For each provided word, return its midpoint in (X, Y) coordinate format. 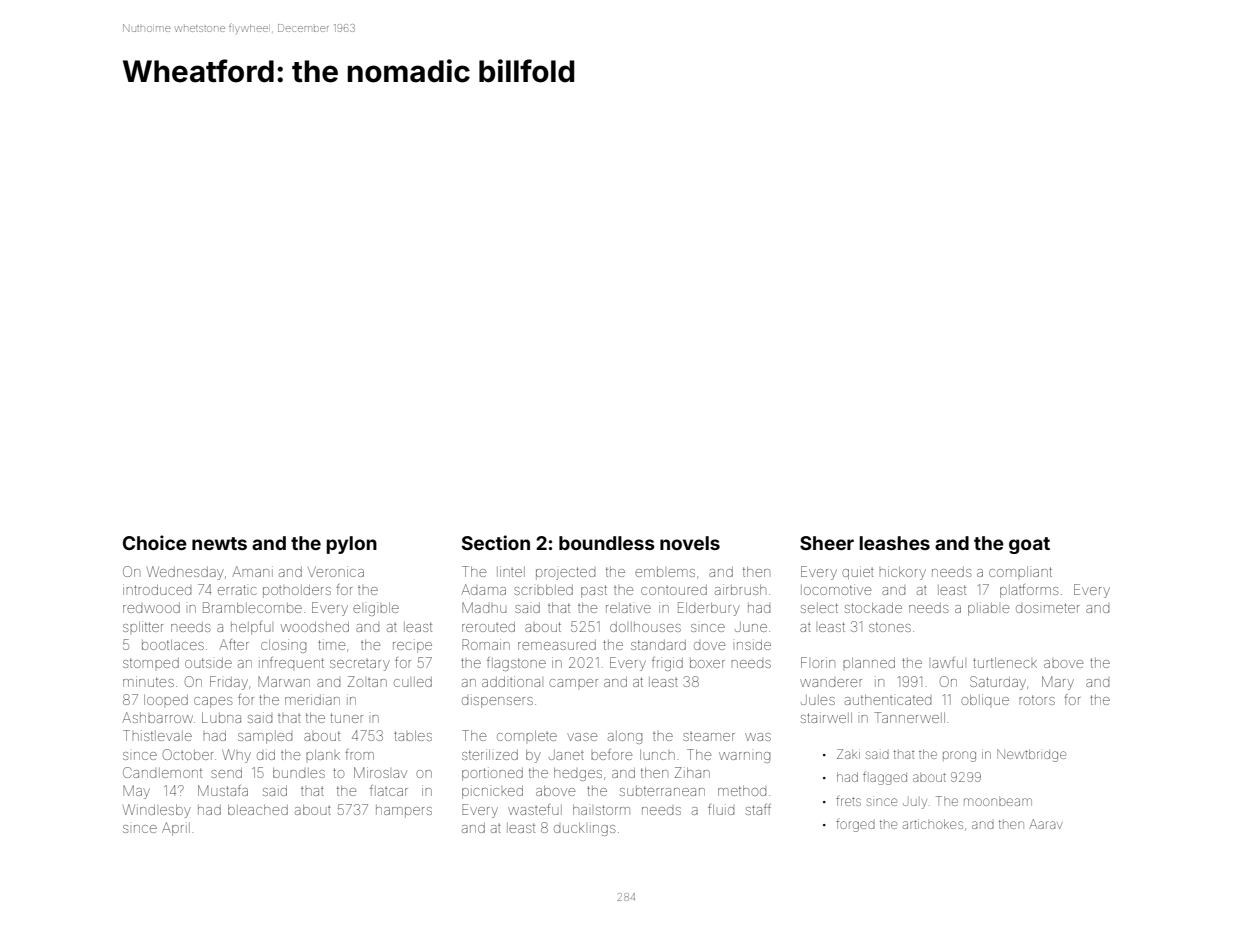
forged (855, 826)
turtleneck (1005, 663)
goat (1029, 545)
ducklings (584, 829)
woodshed (315, 627)
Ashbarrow (157, 717)
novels (690, 543)
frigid (667, 664)
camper (573, 683)
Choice (155, 542)
